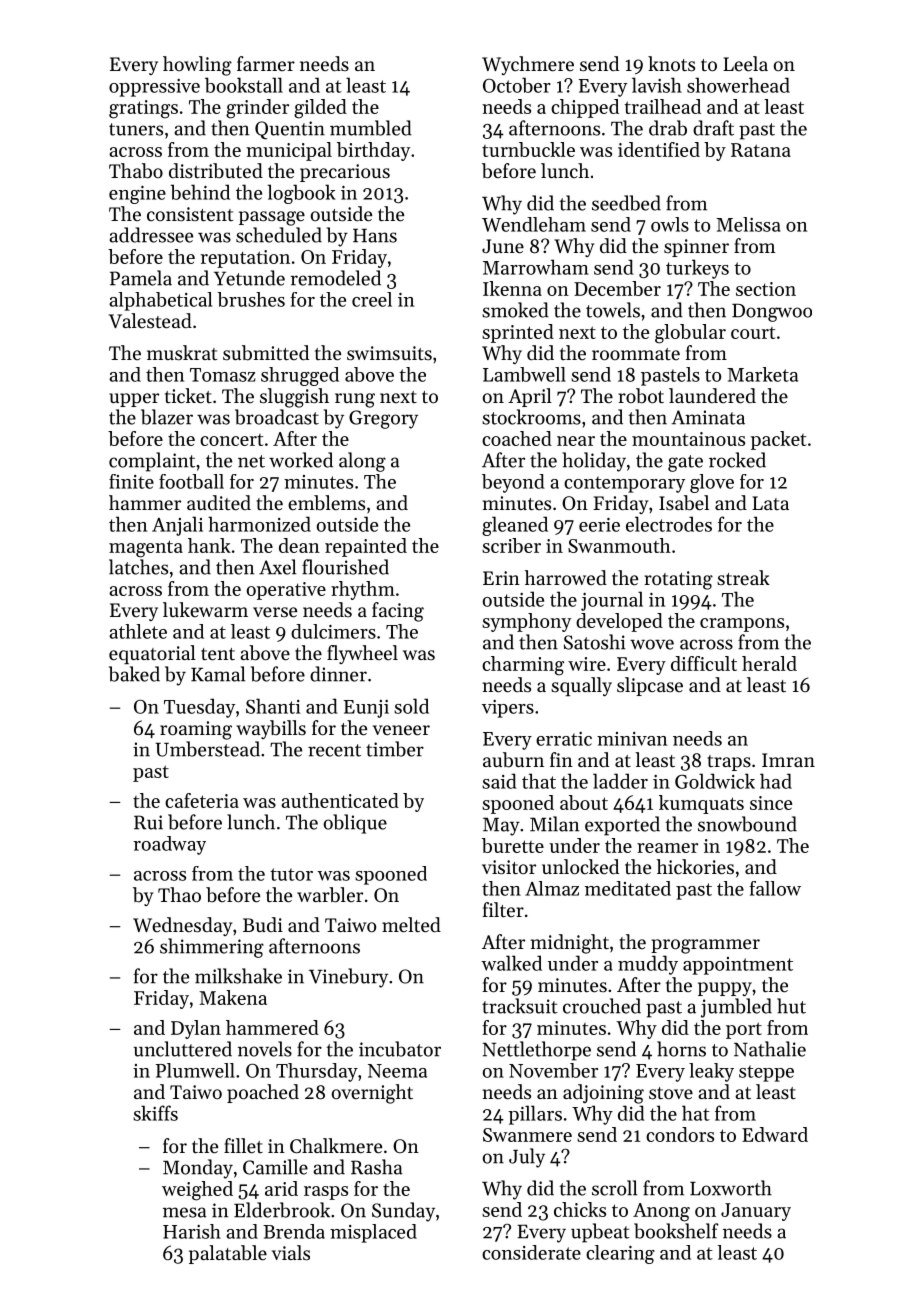 Image resolution: width=924 pixels, height=1314 pixels. Describe the element at coordinates (748, 224) in the screenshot. I see `Melissa` at that location.
